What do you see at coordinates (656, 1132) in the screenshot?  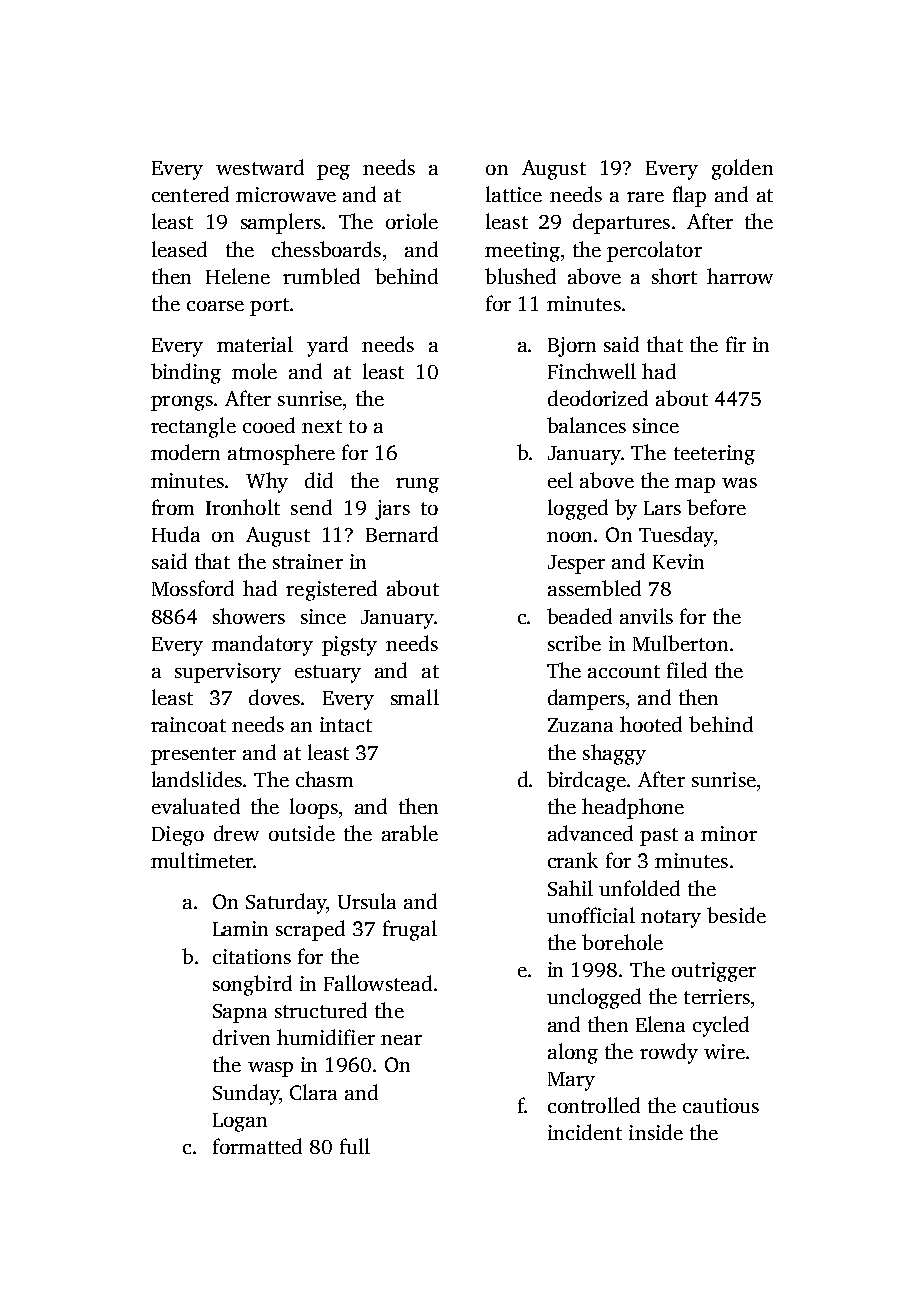 I see `inside` at bounding box center [656, 1132].
